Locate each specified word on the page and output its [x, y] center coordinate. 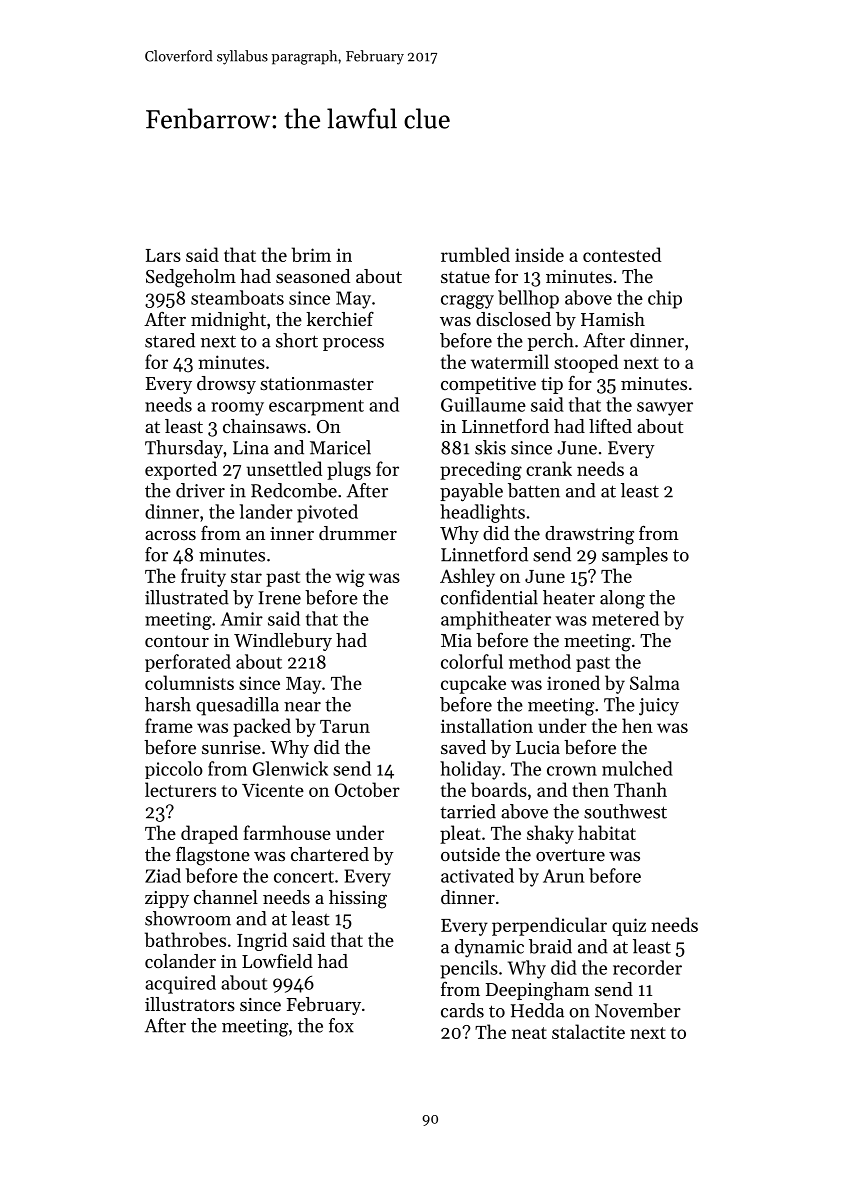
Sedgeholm [191, 278]
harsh [168, 704]
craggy [467, 302]
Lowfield [277, 960]
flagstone [213, 856]
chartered [330, 854]
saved [463, 747]
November [638, 1010]
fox [341, 1025]
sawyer [665, 409]
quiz [629, 927]
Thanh [640, 789]
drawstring [589, 535]
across [170, 535]
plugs [349, 470]
